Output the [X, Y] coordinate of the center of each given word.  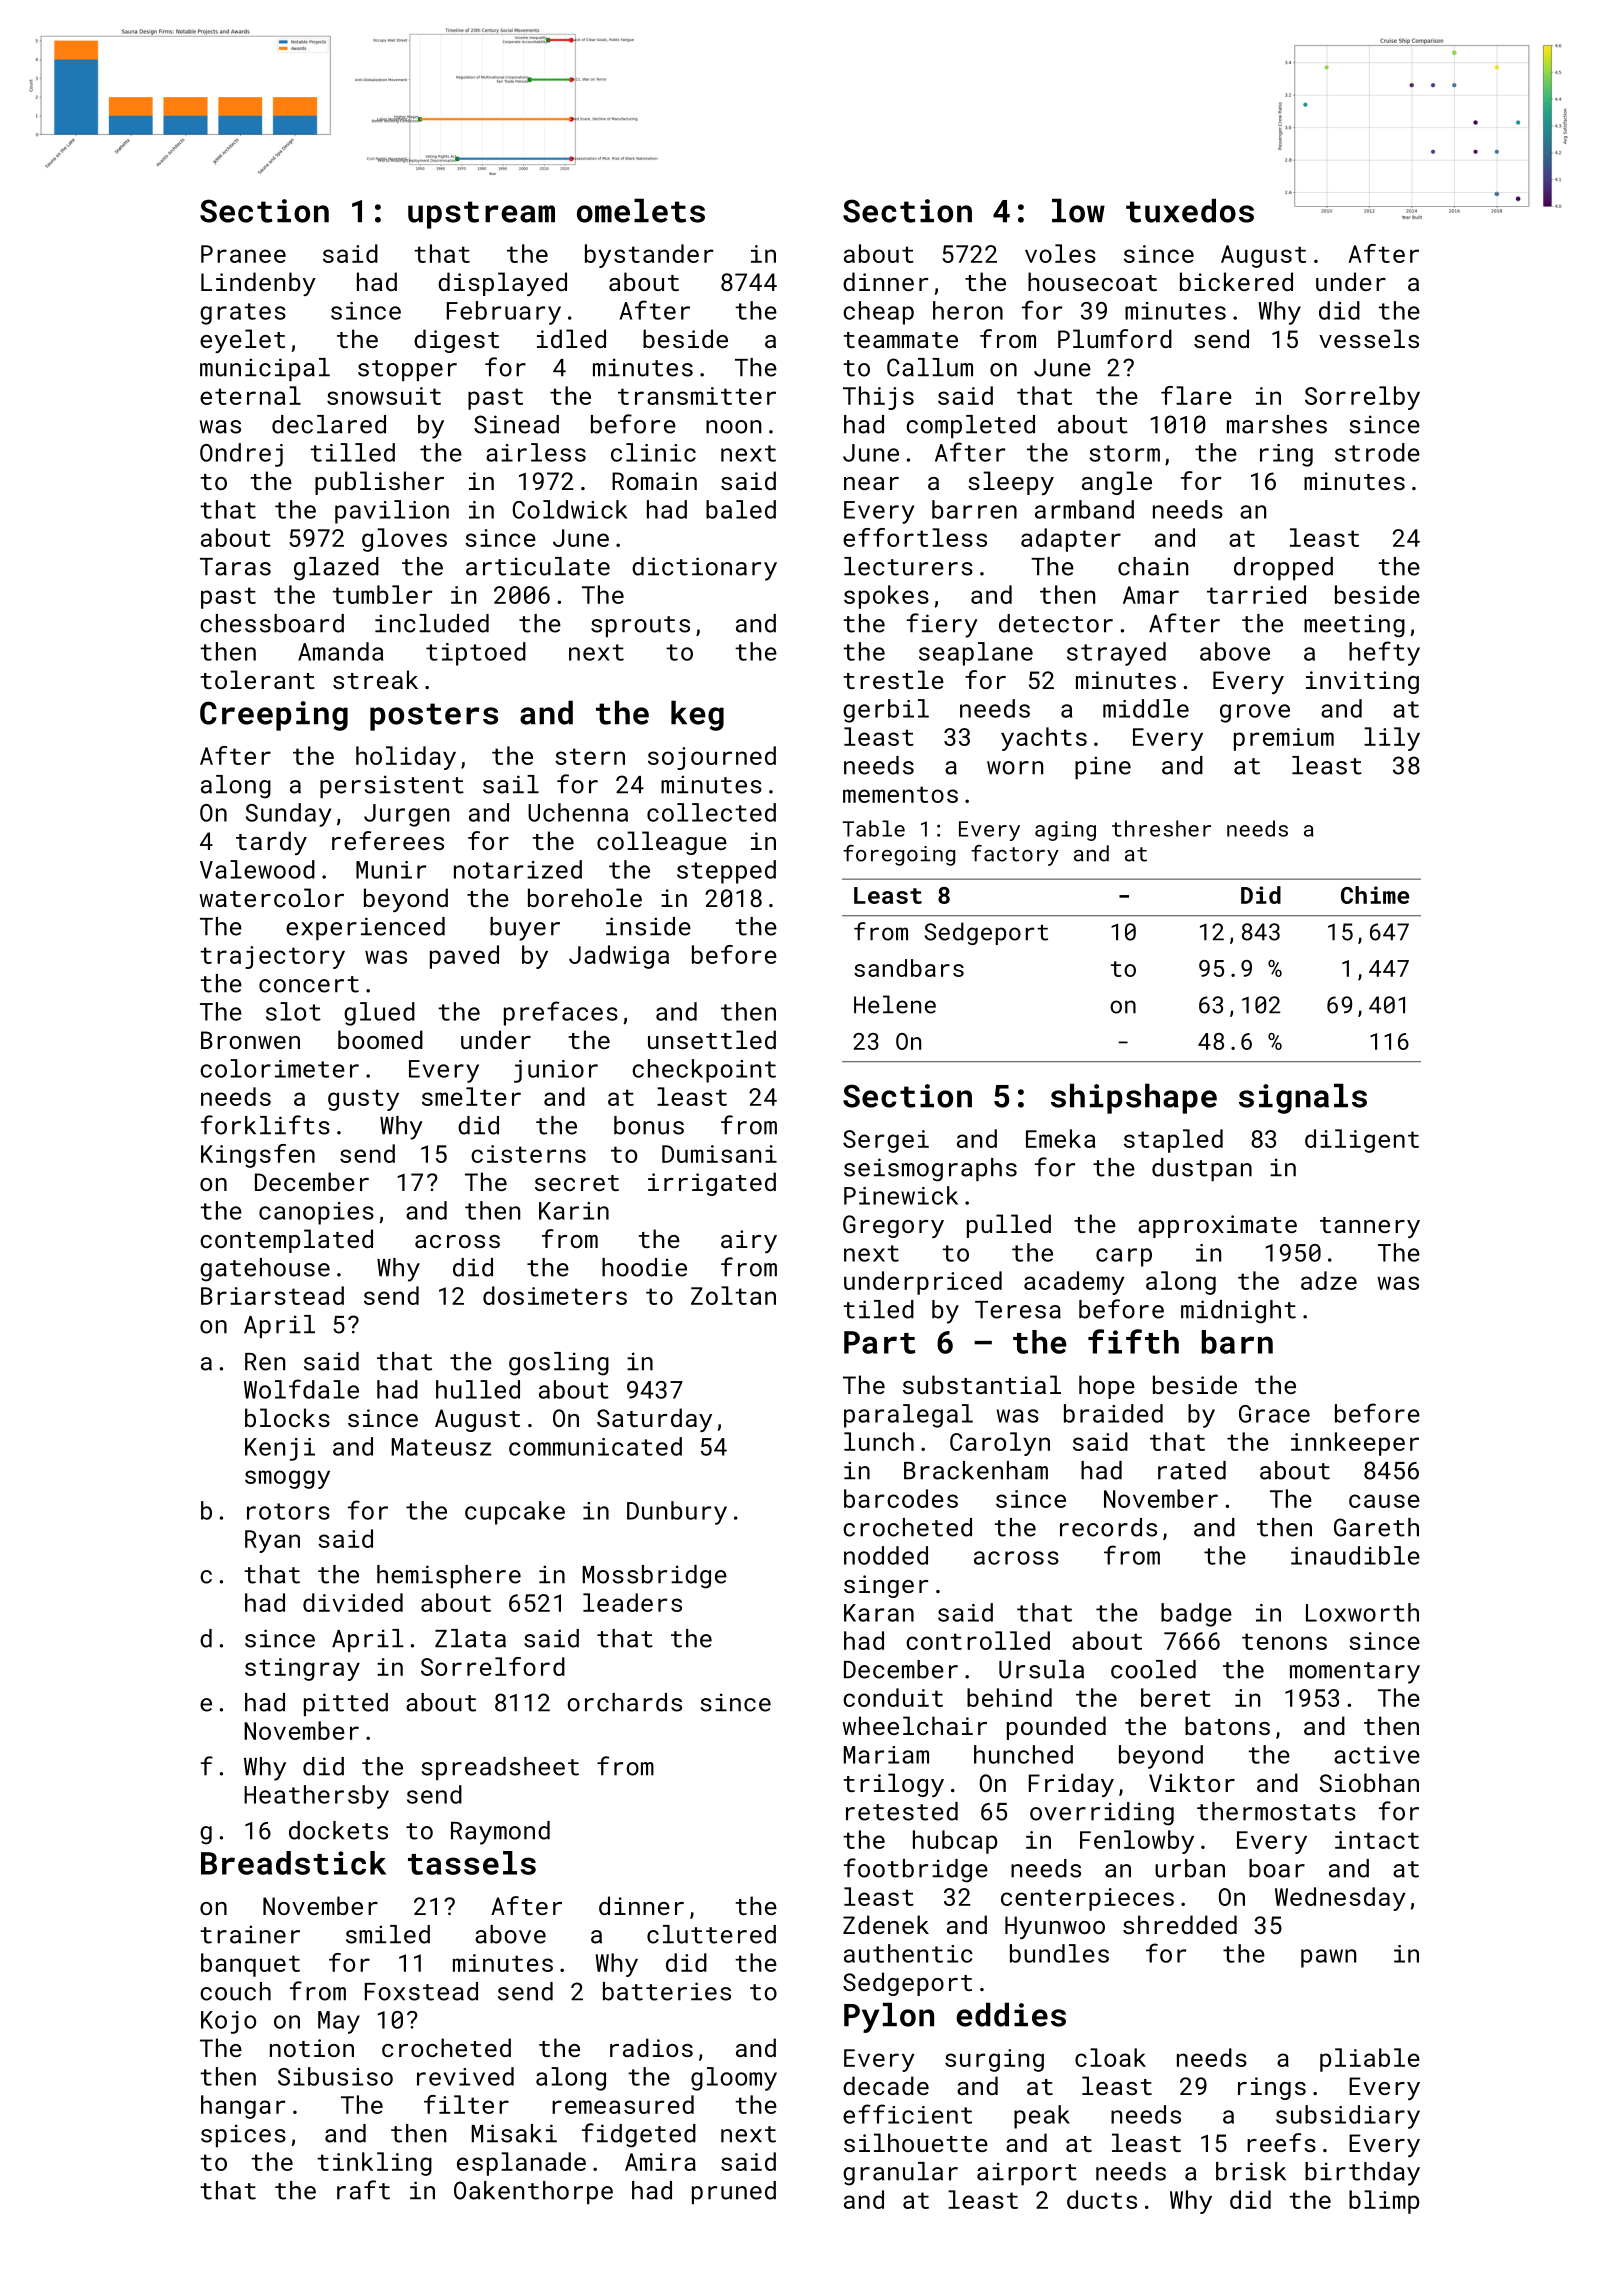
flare [1196, 395]
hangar [243, 2107]
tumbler [383, 594]
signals [1303, 1098]
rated [1192, 1470]
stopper [407, 370]
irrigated [712, 1184]
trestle [893, 679]
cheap [878, 313]
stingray [302, 1669]
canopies [316, 1213]
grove [1255, 713]
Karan [879, 1613]
